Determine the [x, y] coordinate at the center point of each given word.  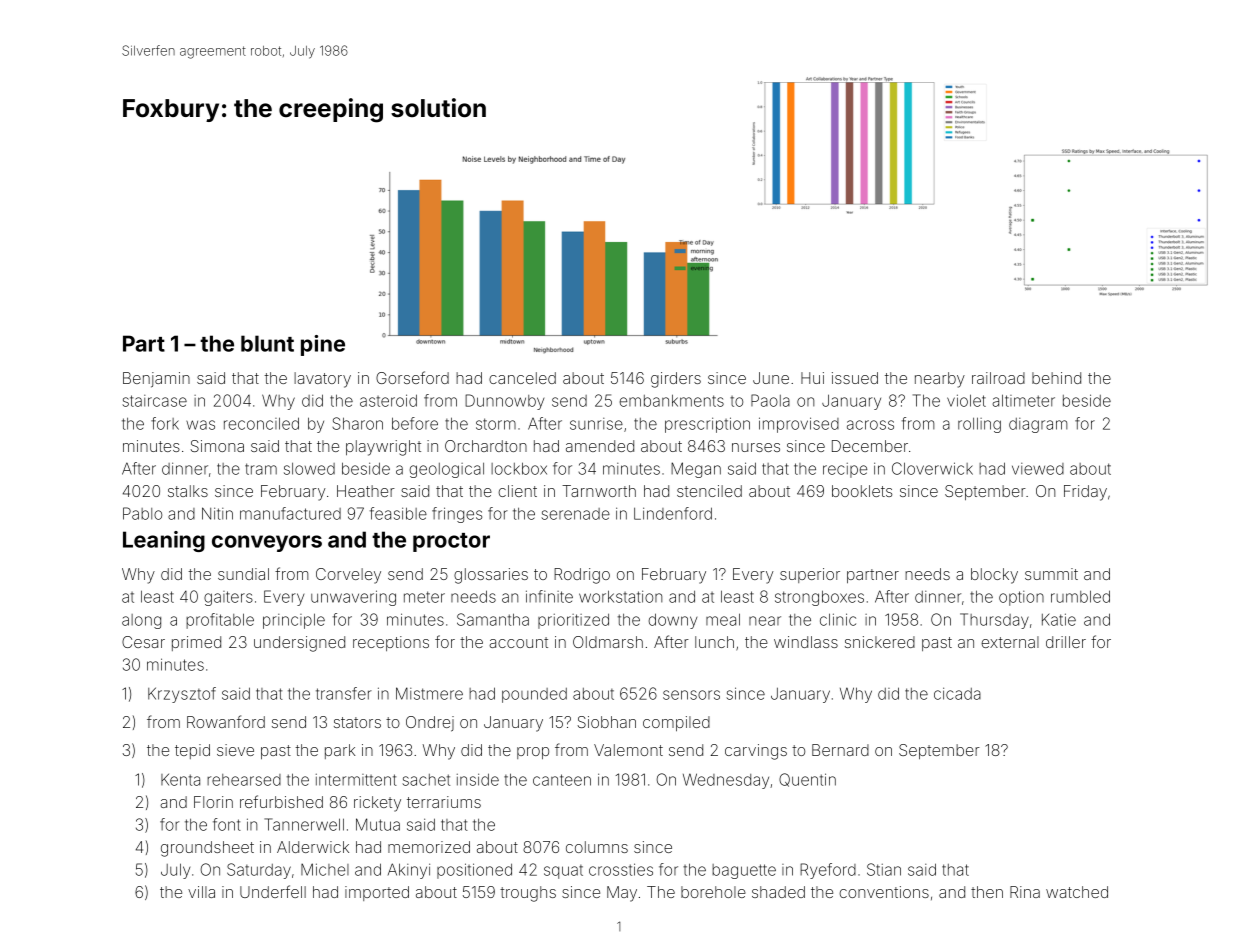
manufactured [290, 513]
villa [201, 892]
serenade [575, 514]
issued [855, 378]
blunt [267, 343]
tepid [192, 751]
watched [1077, 892]
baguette [744, 871]
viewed [1038, 469]
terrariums [444, 802]
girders [676, 380]
